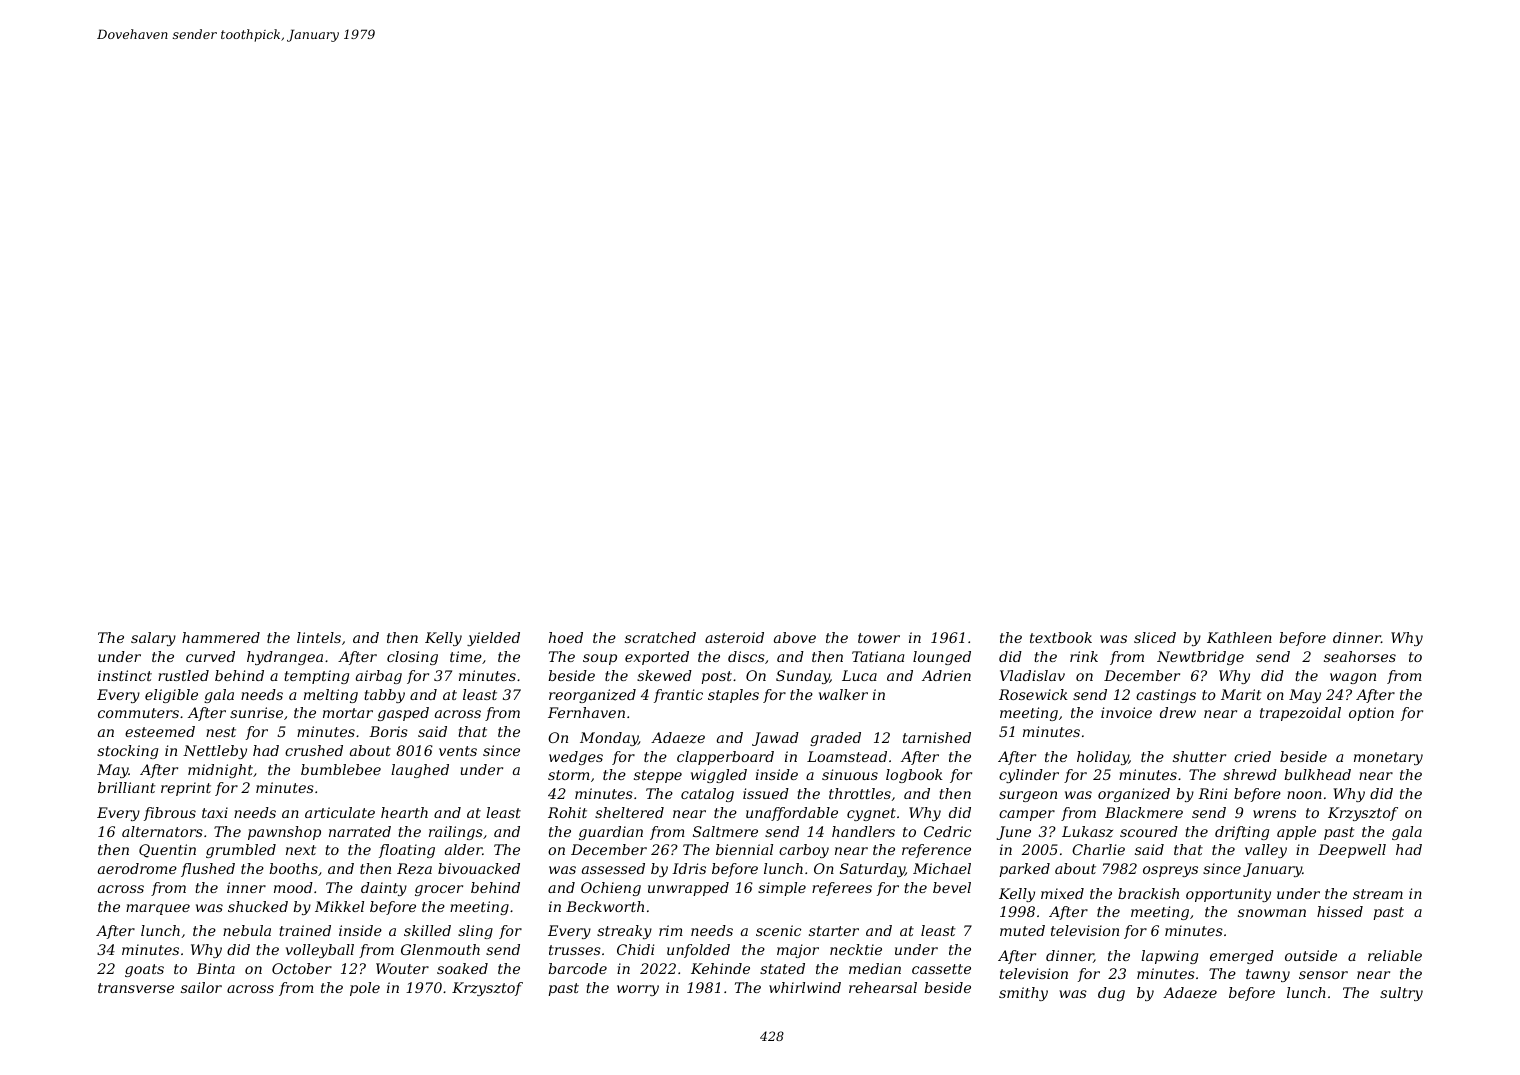 This screenshot has width=1520, height=1075. Describe the element at coordinates (658, 776) in the screenshot. I see `steppe` at that location.
